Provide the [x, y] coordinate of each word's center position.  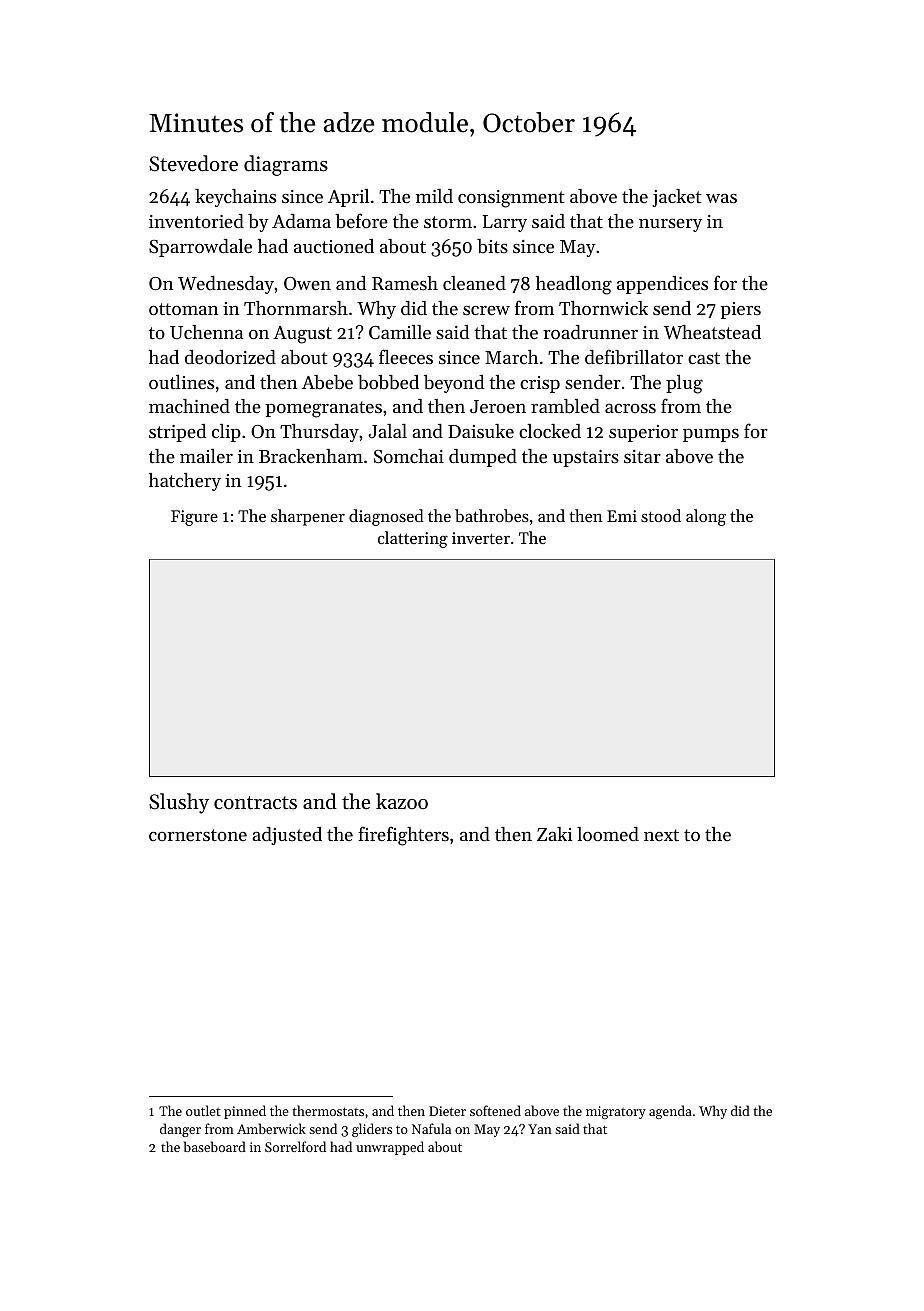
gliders [372, 1130]
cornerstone [198, 835]
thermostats [328, 1110]
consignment [511, 199]
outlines [181, 382]
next [661, 835]
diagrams [286, 165]
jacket [676, 198]
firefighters [403, 836]
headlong [574, 285]
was [721, 198]
